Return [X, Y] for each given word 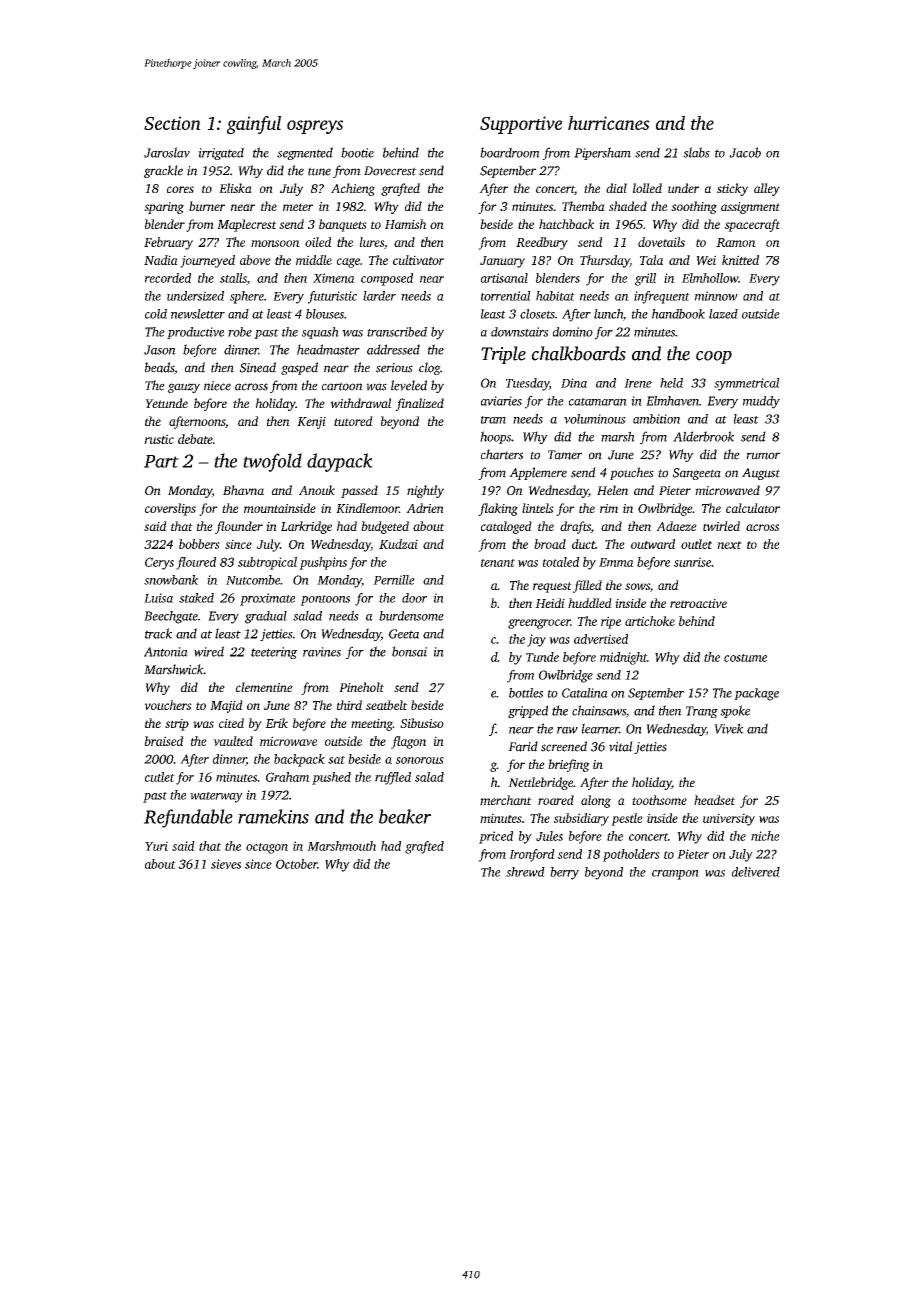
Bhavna [243, 490]
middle [314, 260]
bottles [526, 693]
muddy [761, 402]
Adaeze [676, 526]
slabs [696, 152]
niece [217, 386]
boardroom [510, 152]
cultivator [418, 260]
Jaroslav [167, 152]
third [349, 705]
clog [429, 368]
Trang [702, 712]
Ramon [736, 242]
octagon [267, 848]
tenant [498, 563]
